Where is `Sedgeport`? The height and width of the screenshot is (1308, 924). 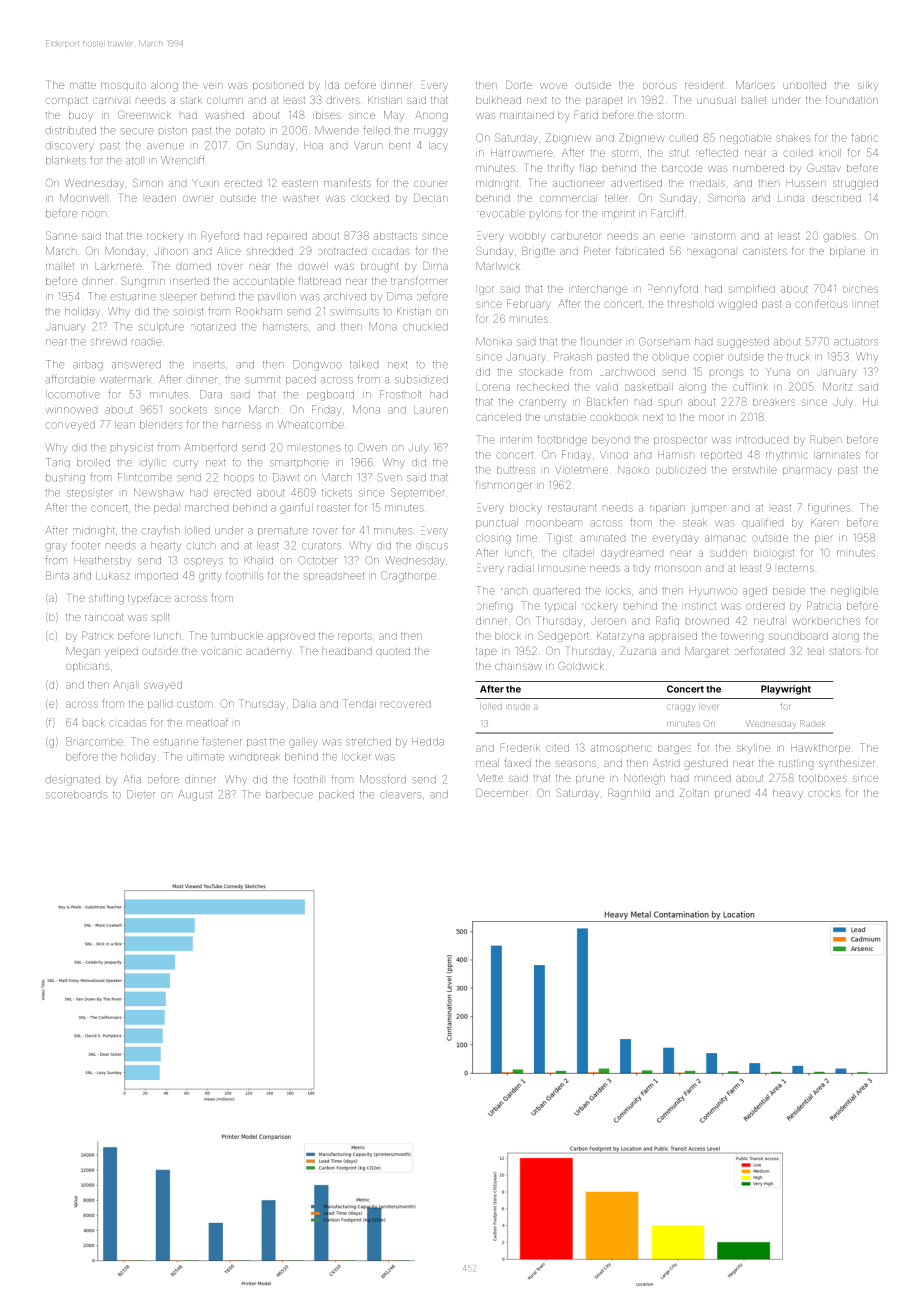 Sedgeport is located at coordinates (563, 636).
